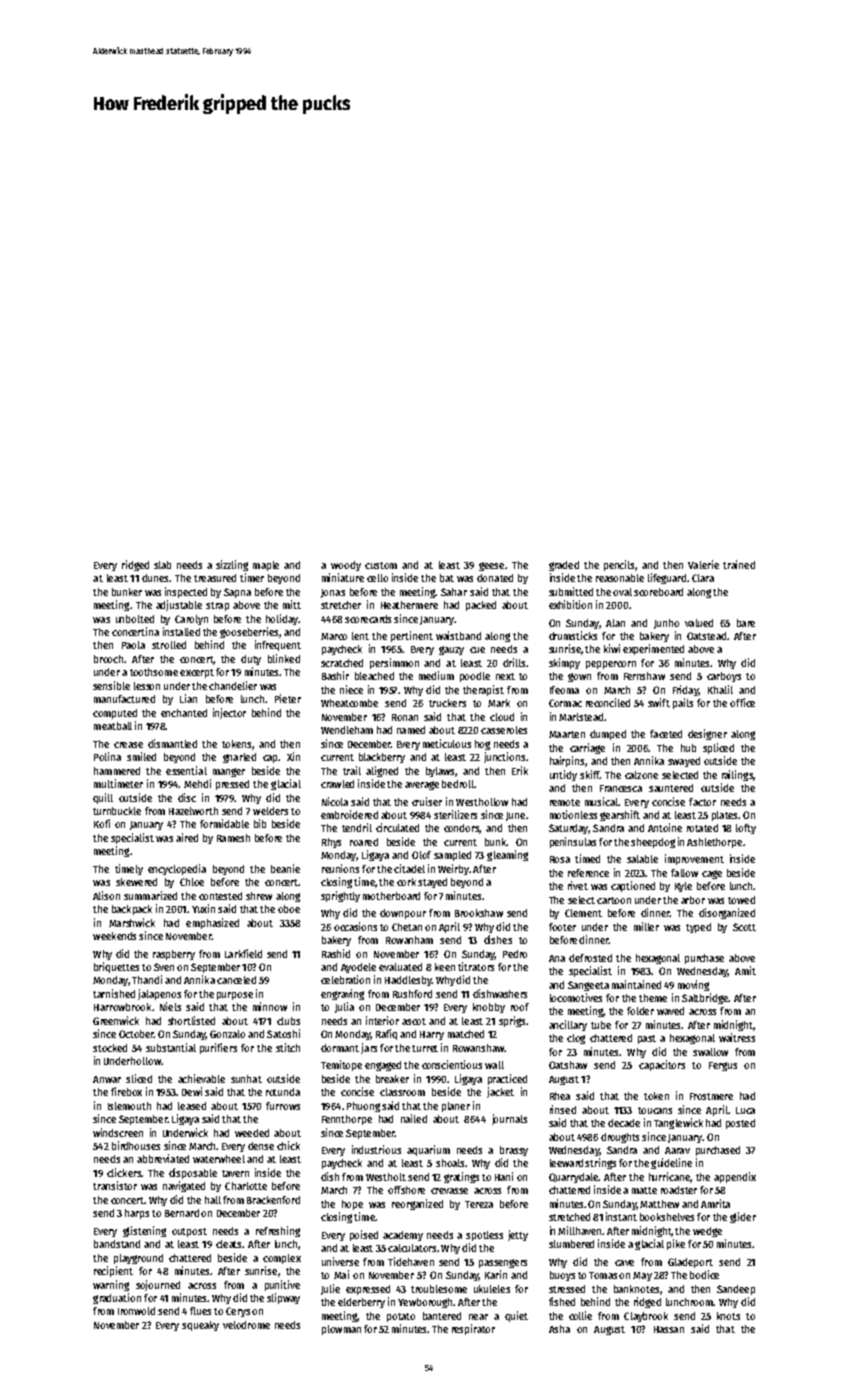 Image resolution: width=849 pixels, height=1400 pixels. Describe the element at coordinates (671, 1163) in the page. I see `guideline` at that location.
